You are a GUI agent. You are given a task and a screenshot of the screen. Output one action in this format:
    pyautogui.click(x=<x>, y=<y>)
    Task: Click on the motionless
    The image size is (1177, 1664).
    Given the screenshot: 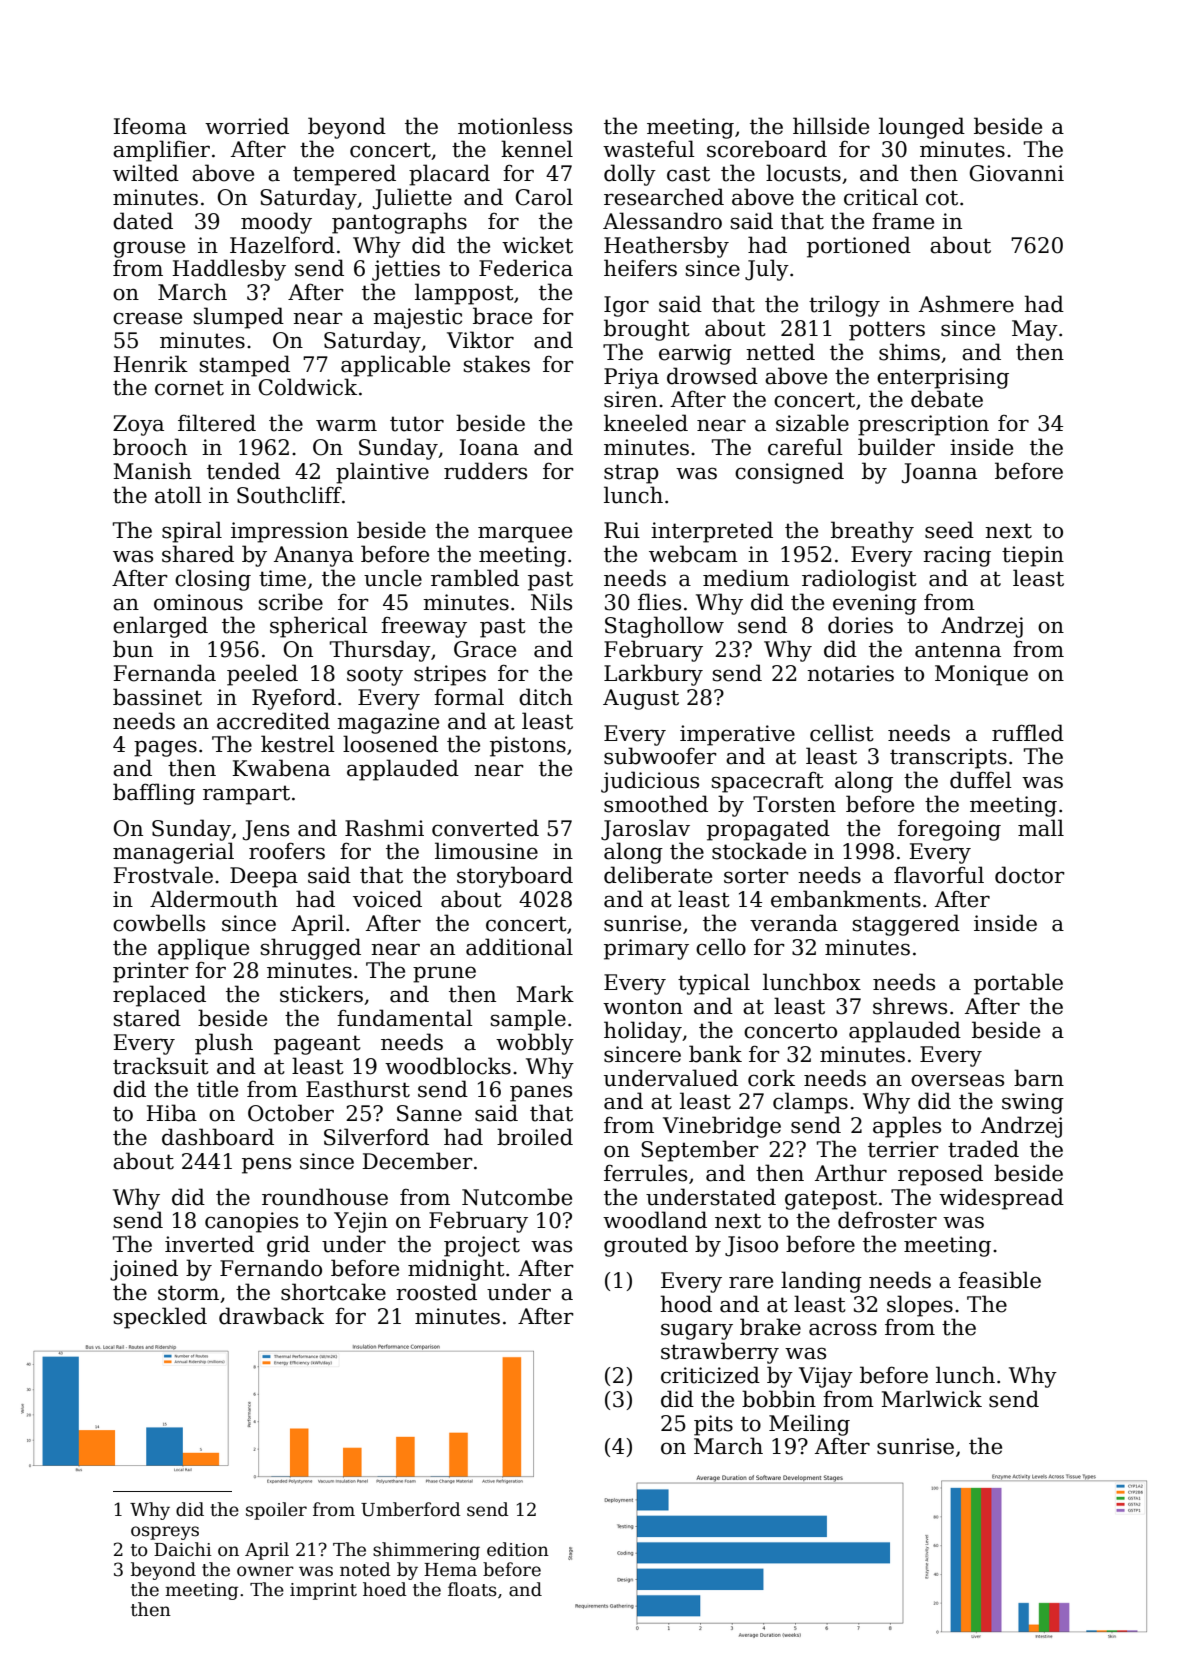 What is the action you would take?
    pyautogui.click(x=515, y=126)
